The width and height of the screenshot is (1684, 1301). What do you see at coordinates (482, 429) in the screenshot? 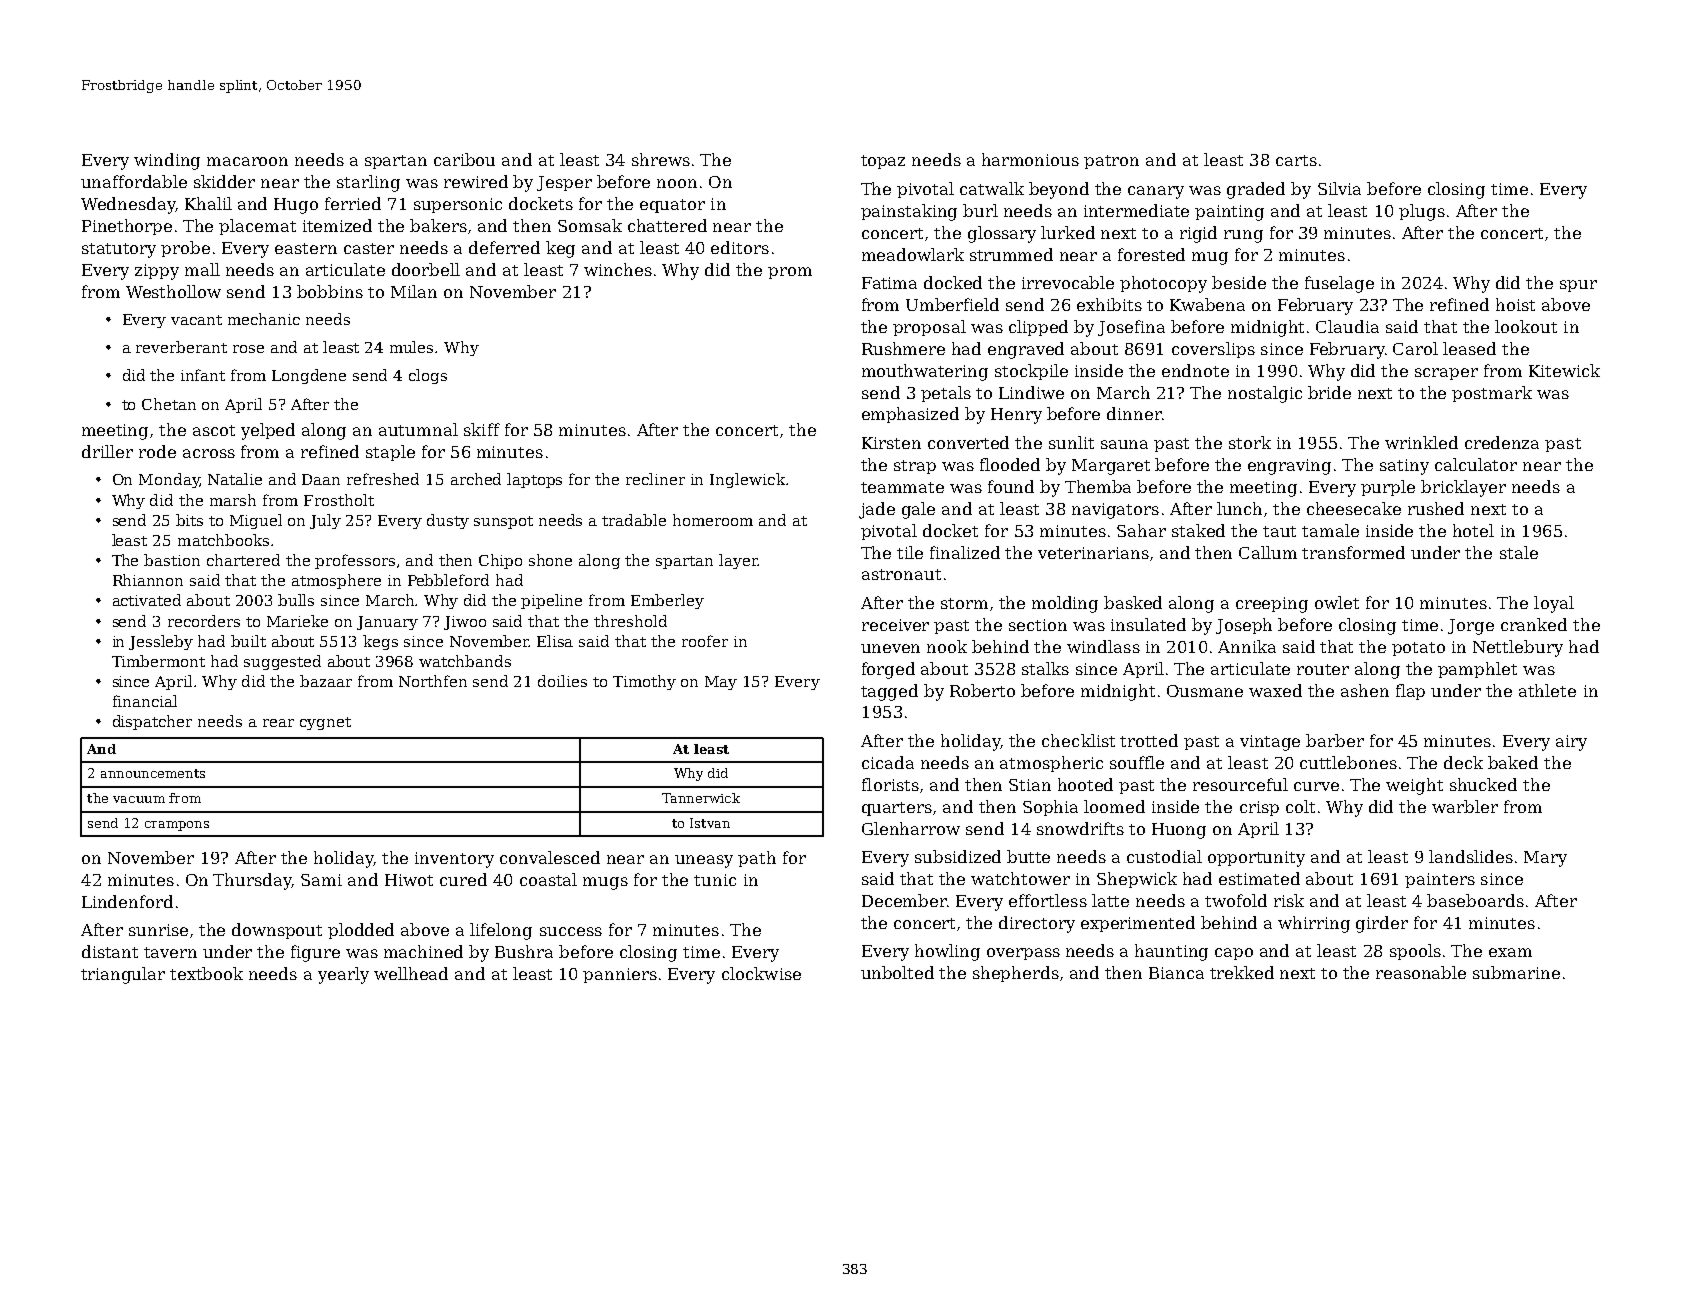
I see `skiff` at bounding box center [482, 429].
